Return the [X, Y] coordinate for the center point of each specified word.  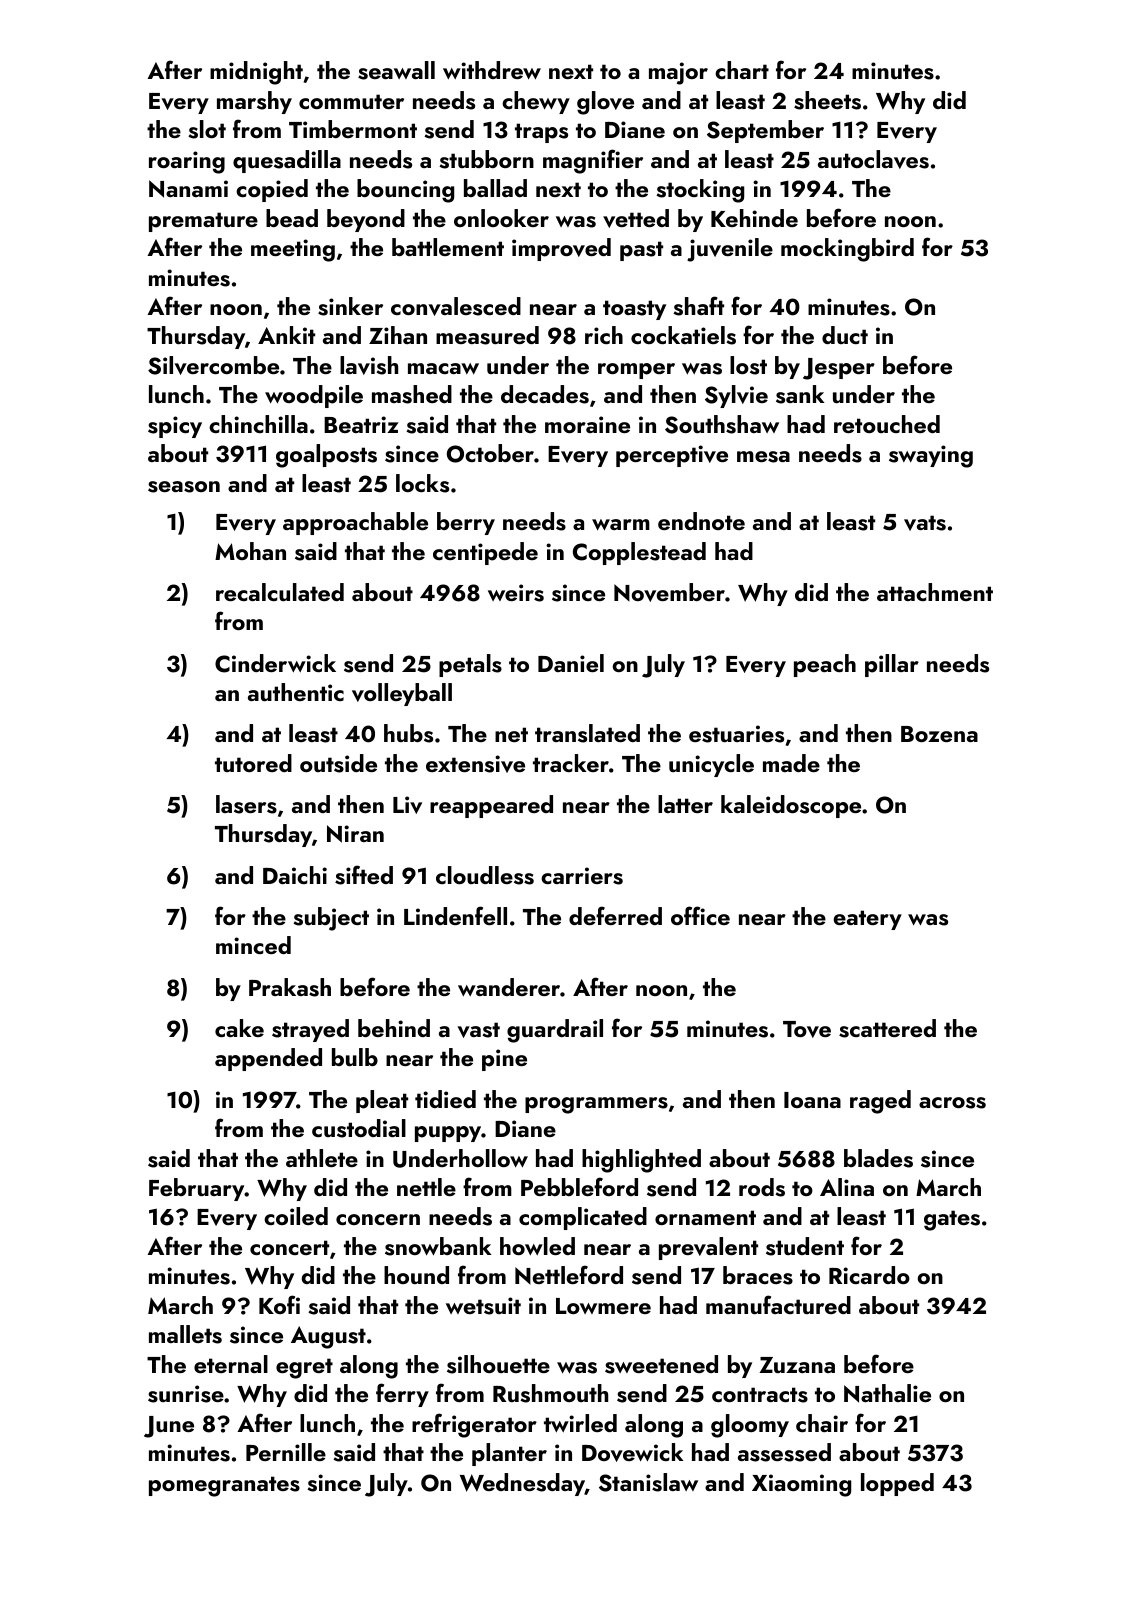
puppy [448, 1134]
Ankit [286, 335]
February [197, 1189]
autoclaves [873, 159]
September [765, 131]
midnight [256, 73]
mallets [185, 1334]
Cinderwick [275, 663]
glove [605, 103]
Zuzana [797, 1365]
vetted [636, 218]
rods [762, 1187]
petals [470, 665]
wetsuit [483, 1306]
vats [925, 523]
